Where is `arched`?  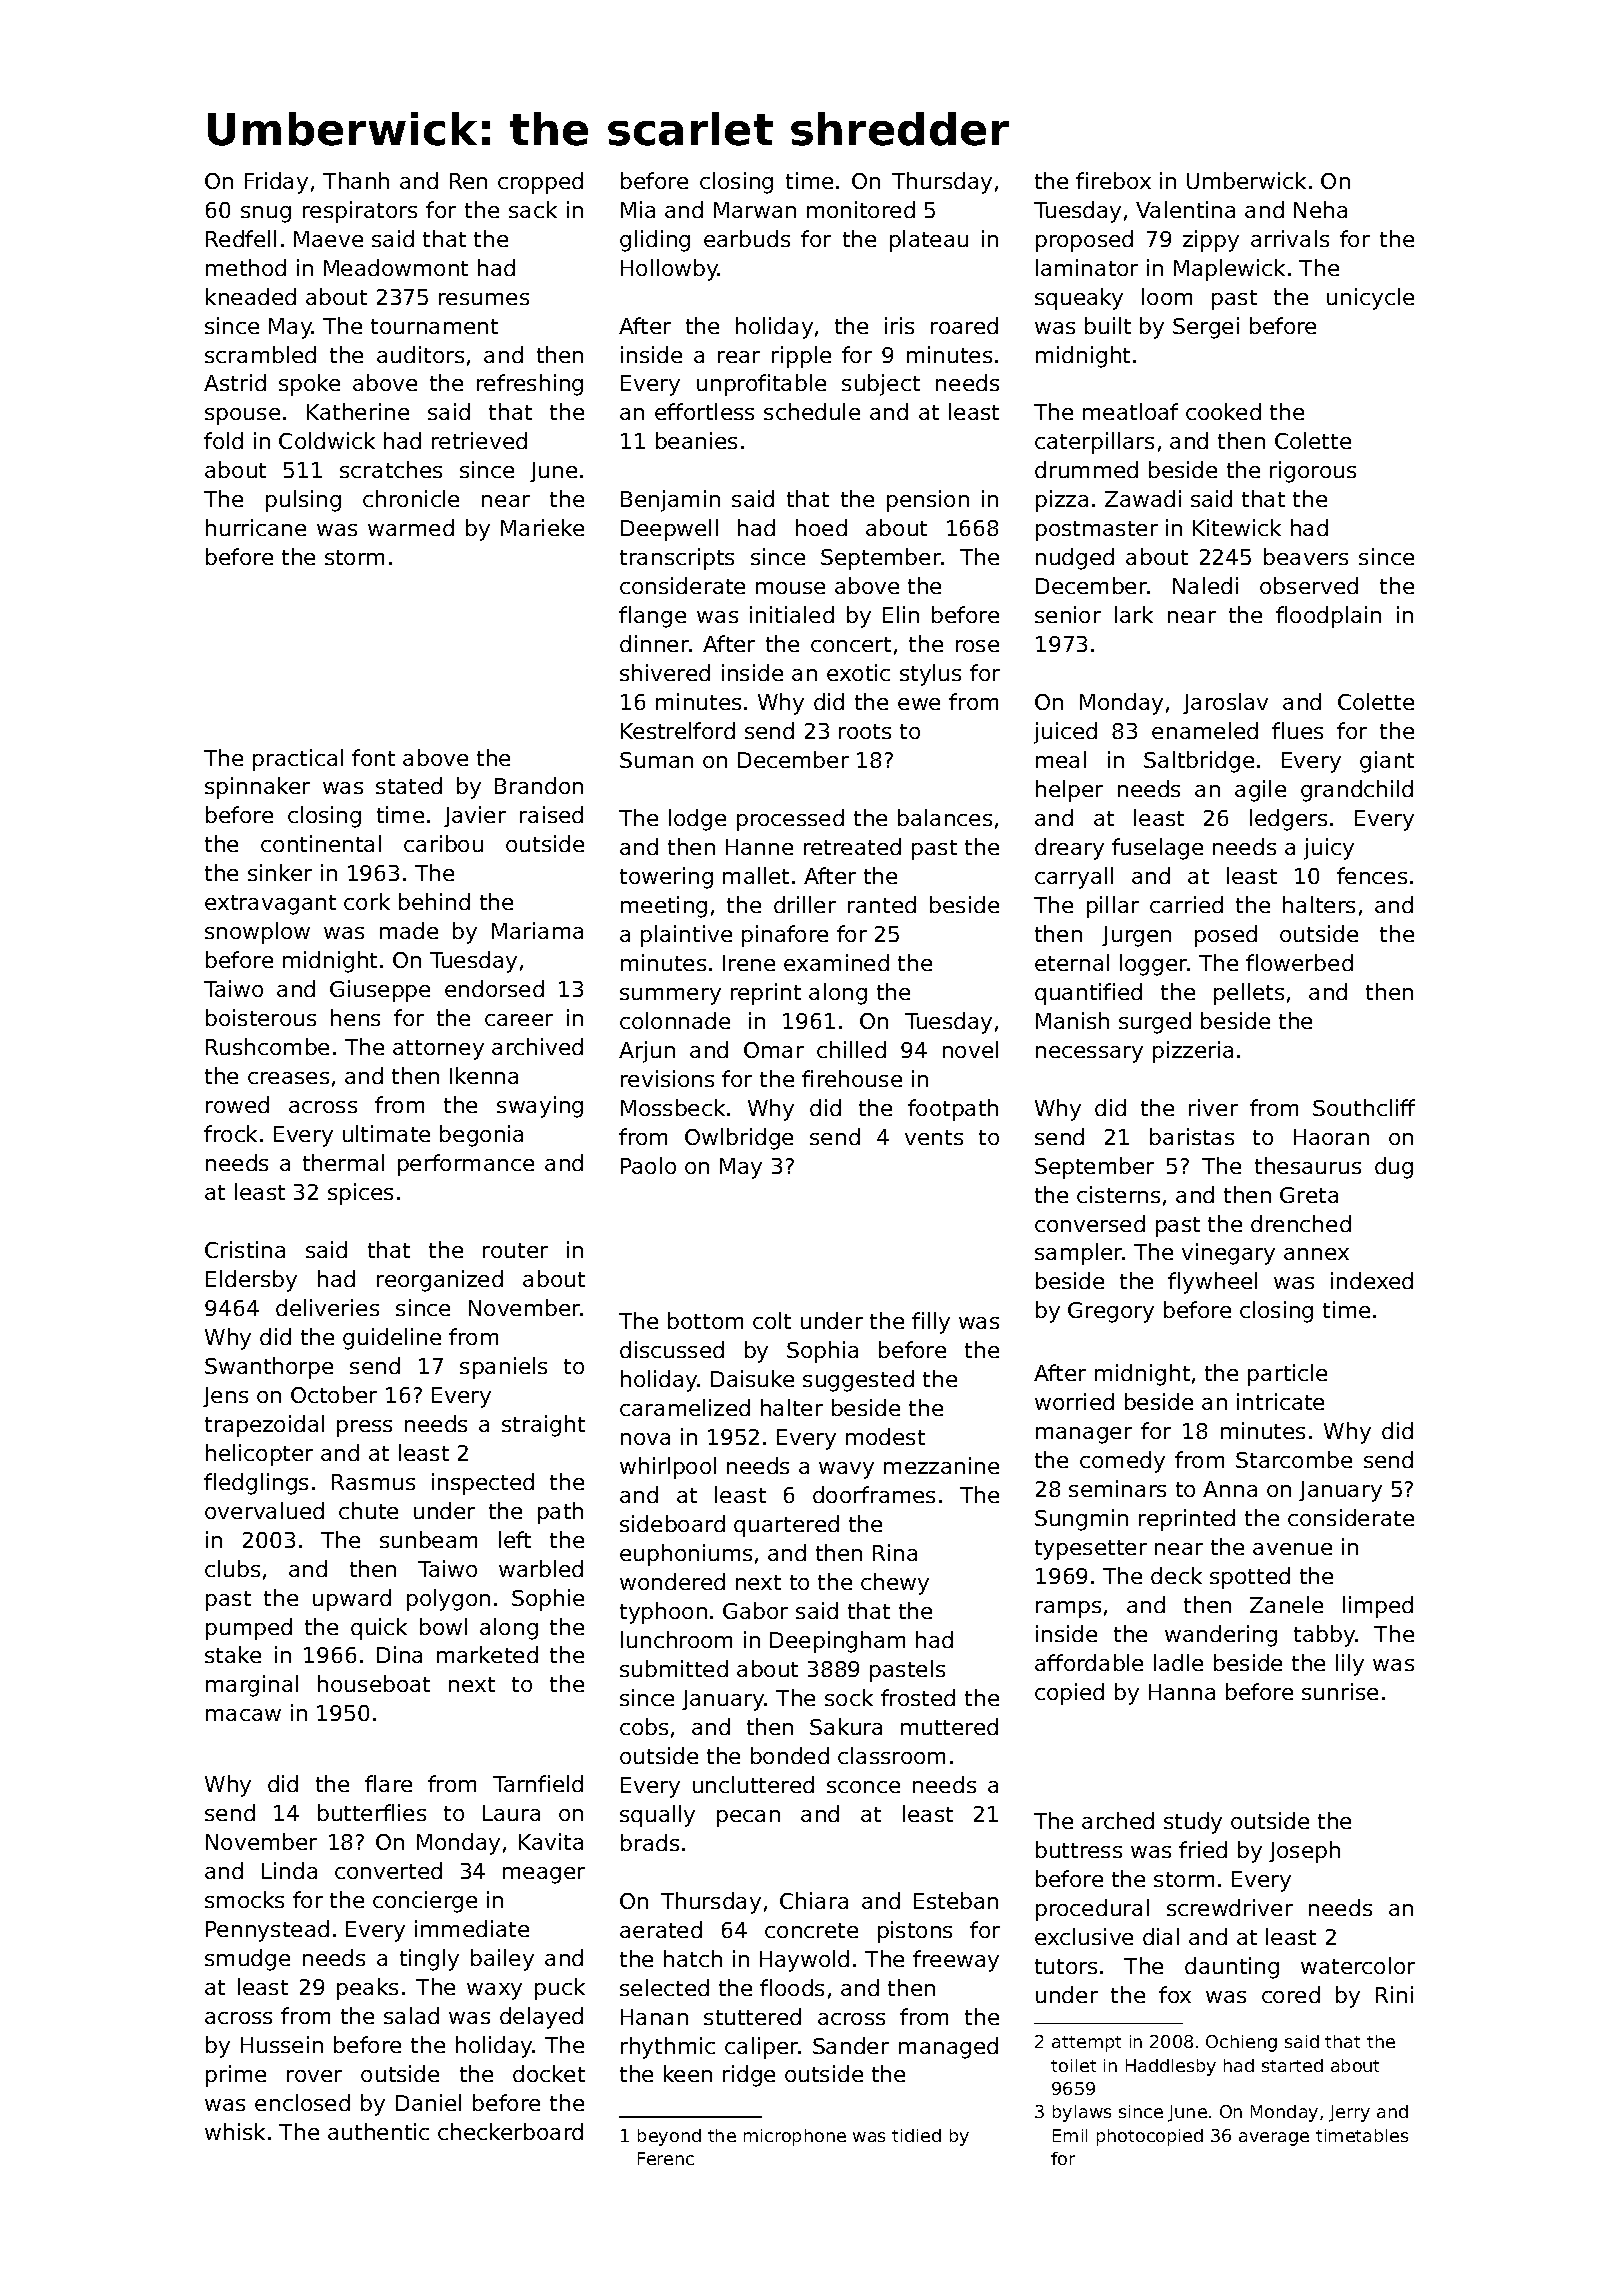 arched is located at coordinates (1118, 1820).
